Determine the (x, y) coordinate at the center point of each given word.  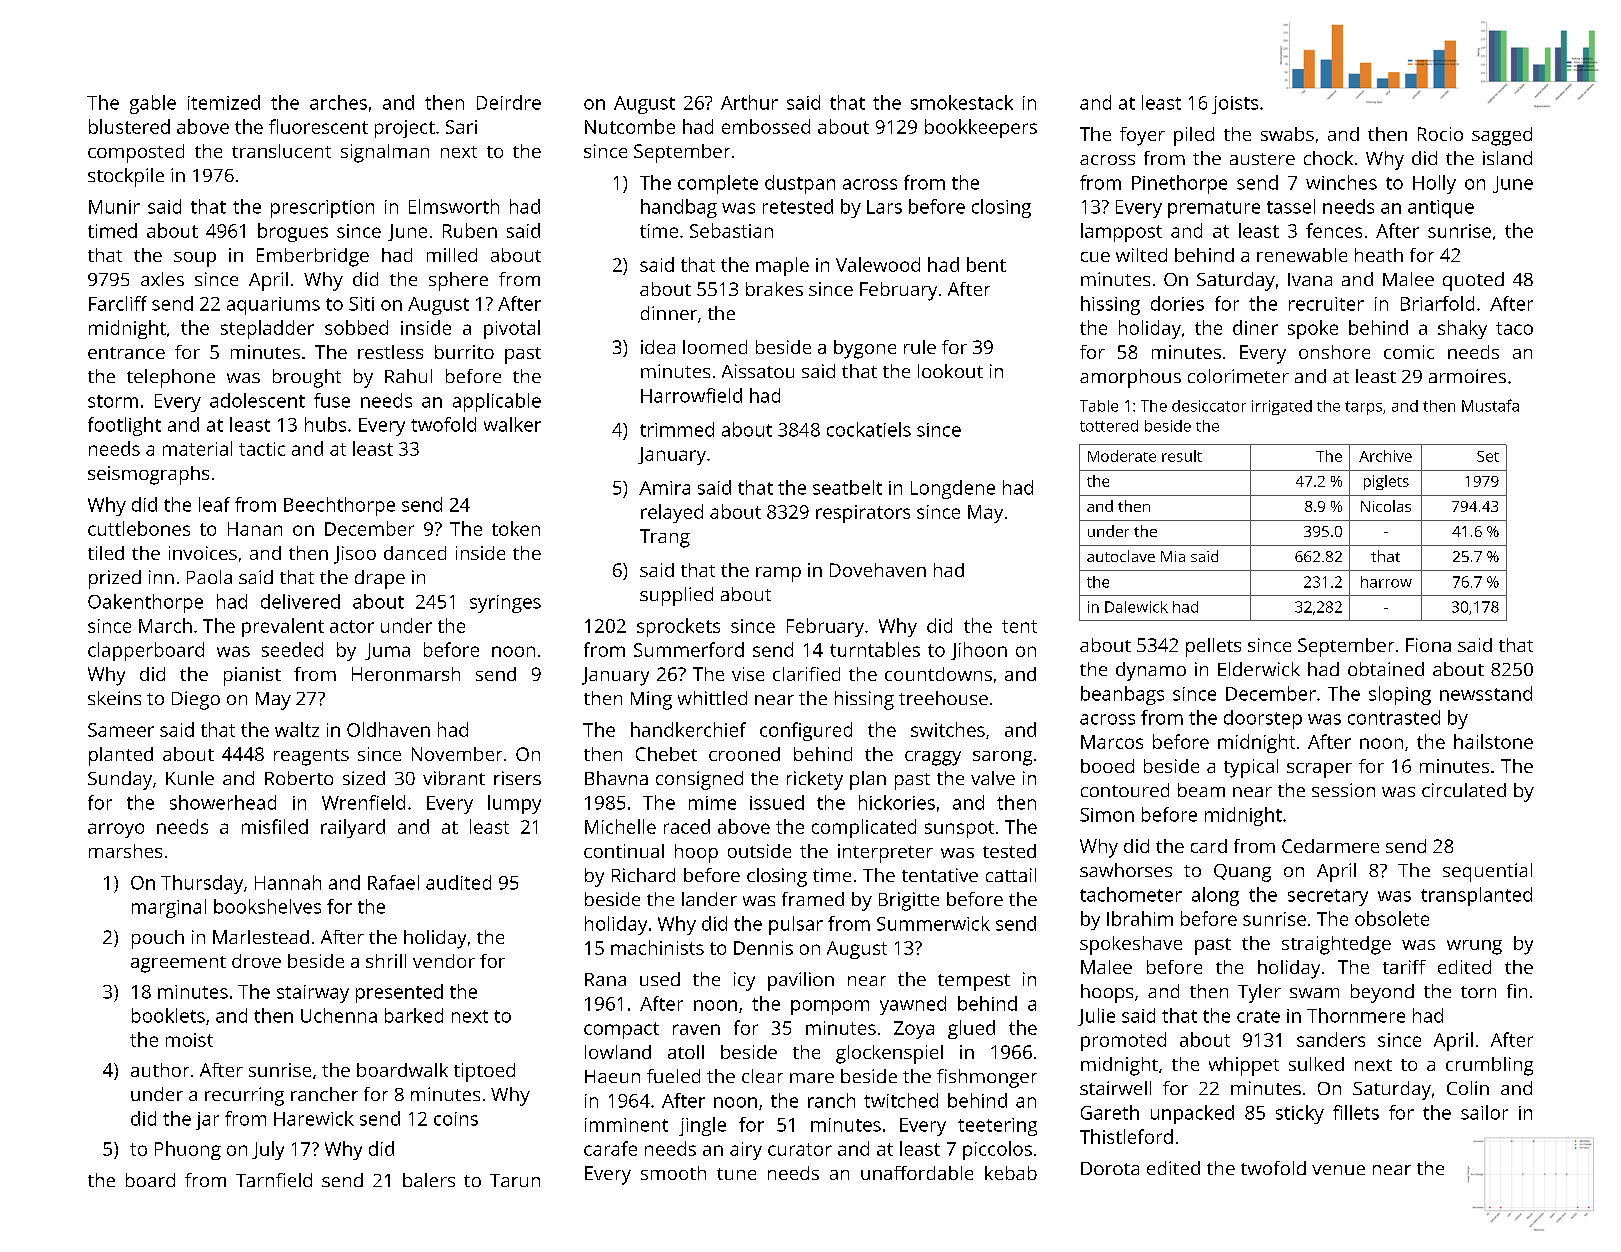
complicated (864, 828)
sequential (1487, 872)
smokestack (962, 102)
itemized (224, 102)
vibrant (454, 778)
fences (1334, 230)
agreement (178, 964)
